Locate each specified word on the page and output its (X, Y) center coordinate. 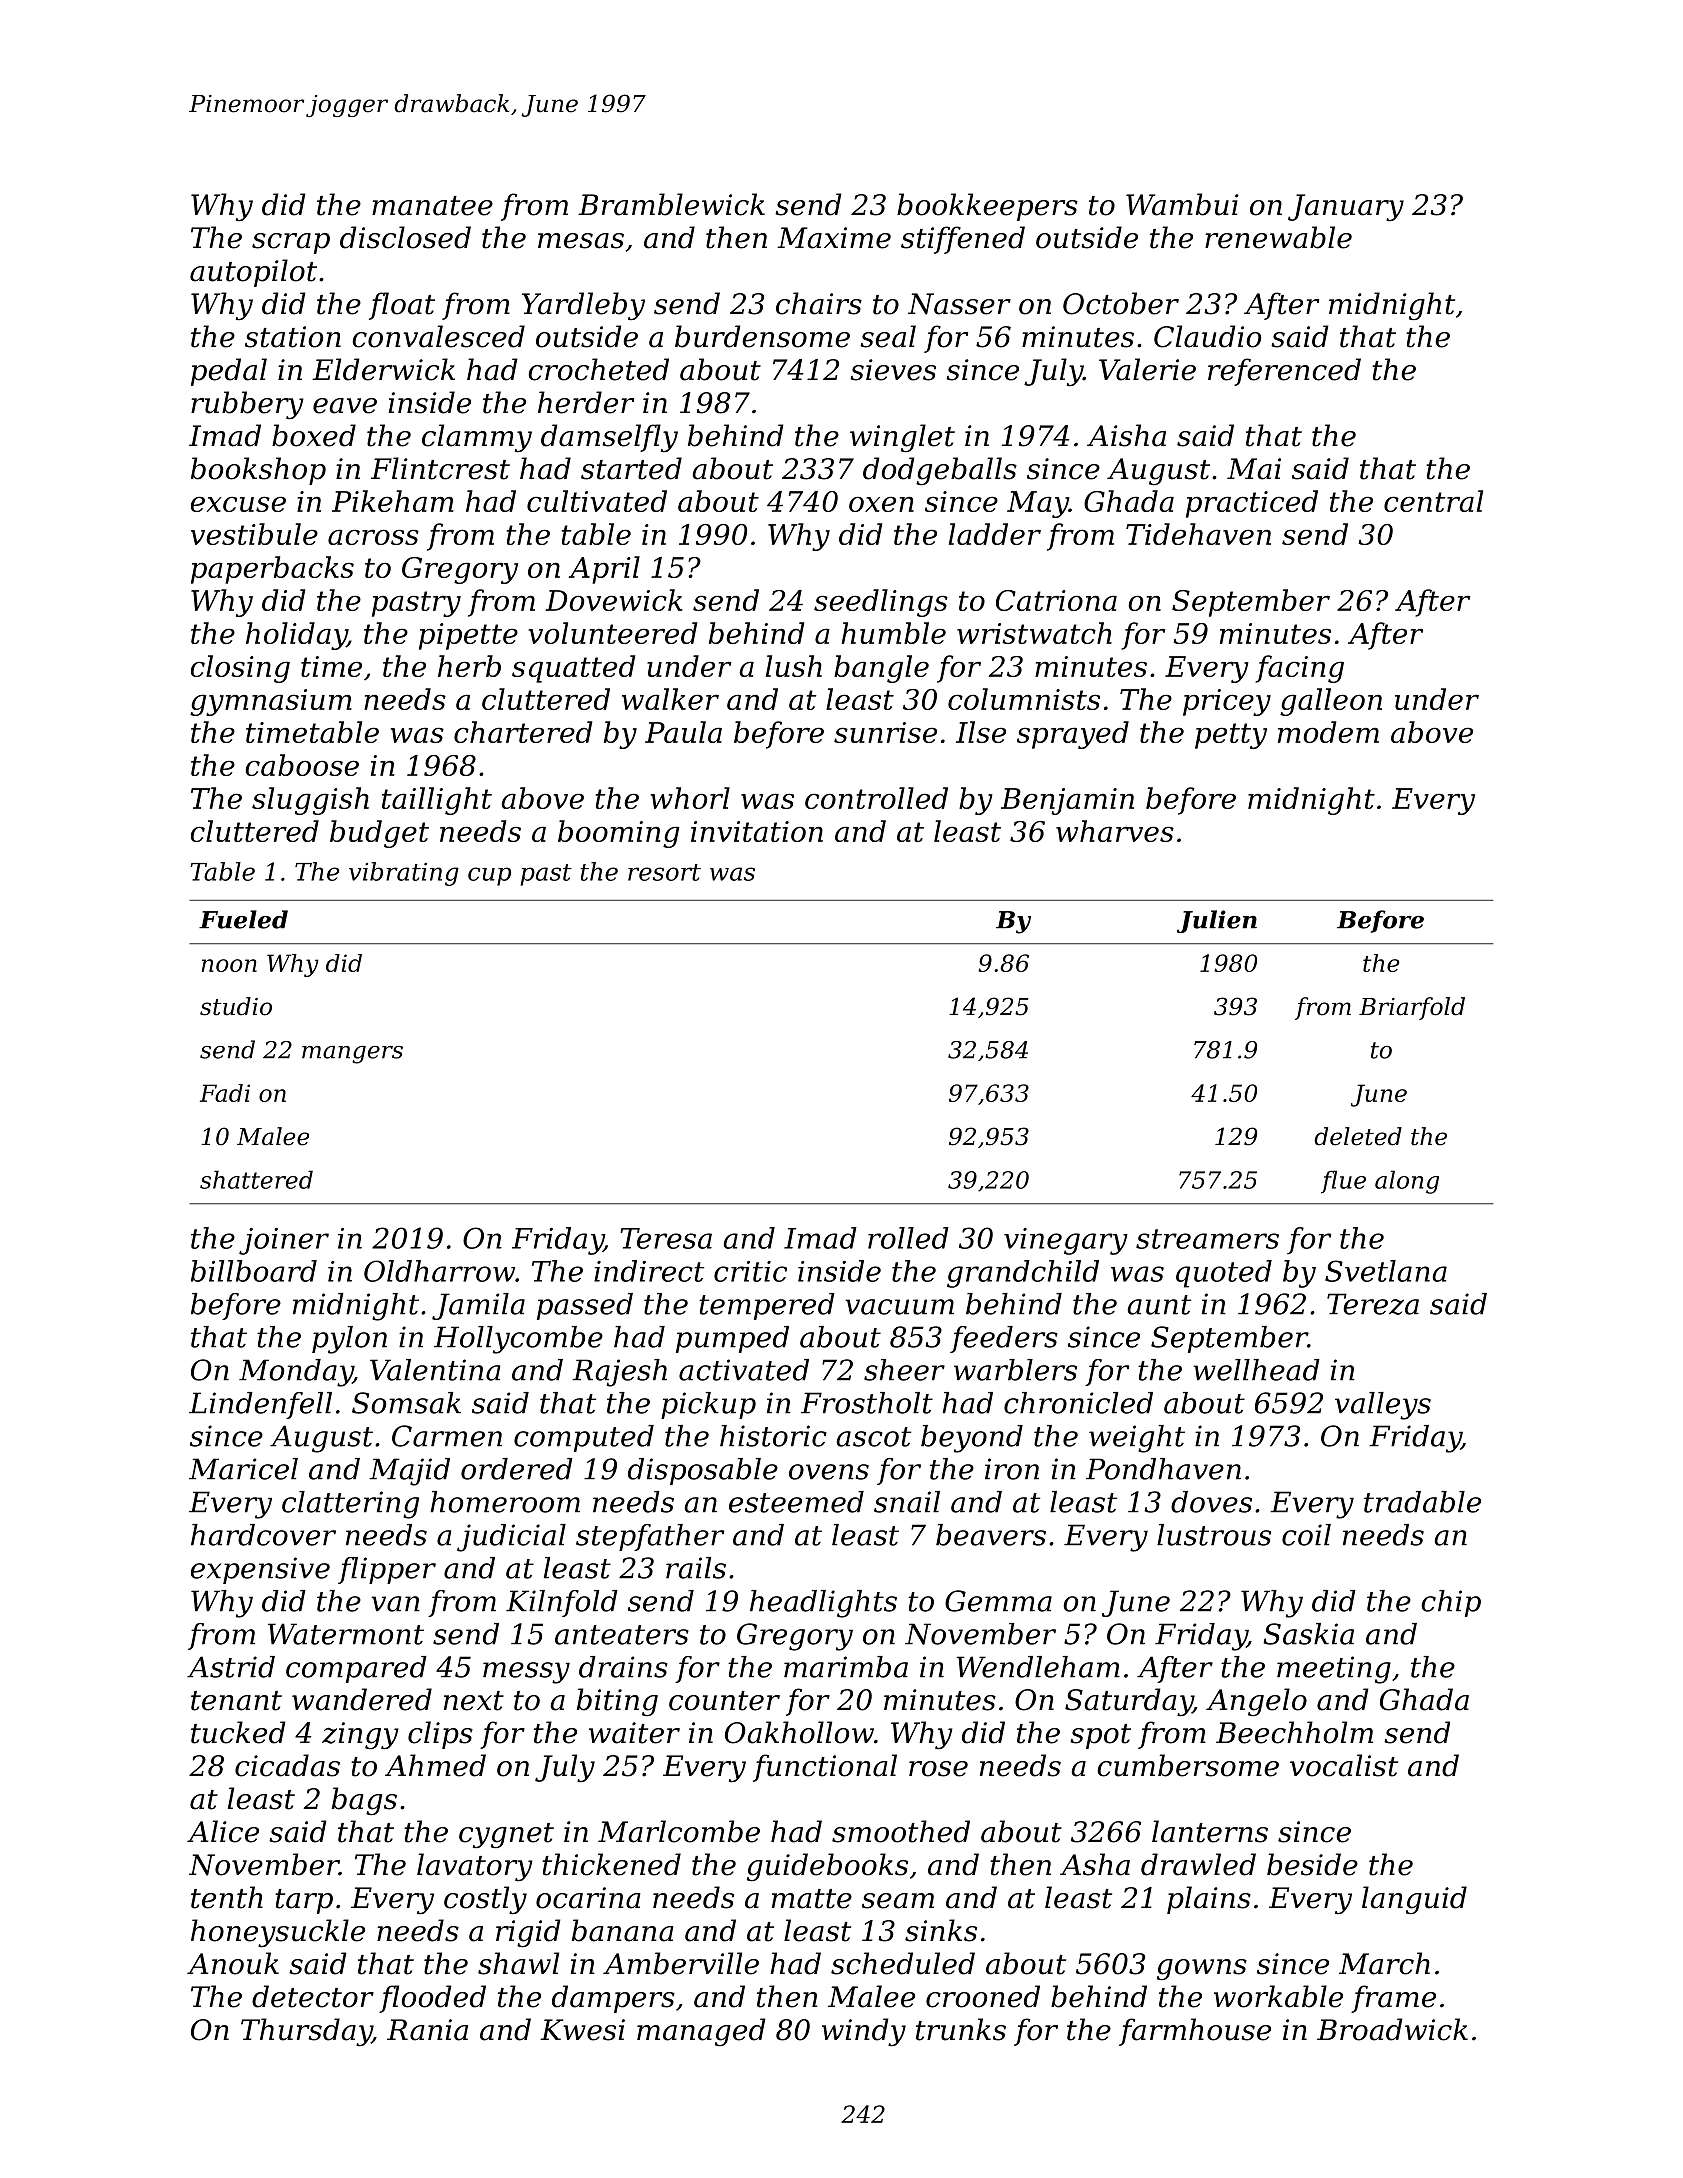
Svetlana (1386, 1271)
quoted (1224, 1274)
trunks (961, 2029)
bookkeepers (987, 207)
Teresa (666, 1238)
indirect (649, 1271)
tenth (227, 1897)
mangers (352, 1055)
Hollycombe (518, 1340)
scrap (291, 243)
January (1346, 208)
